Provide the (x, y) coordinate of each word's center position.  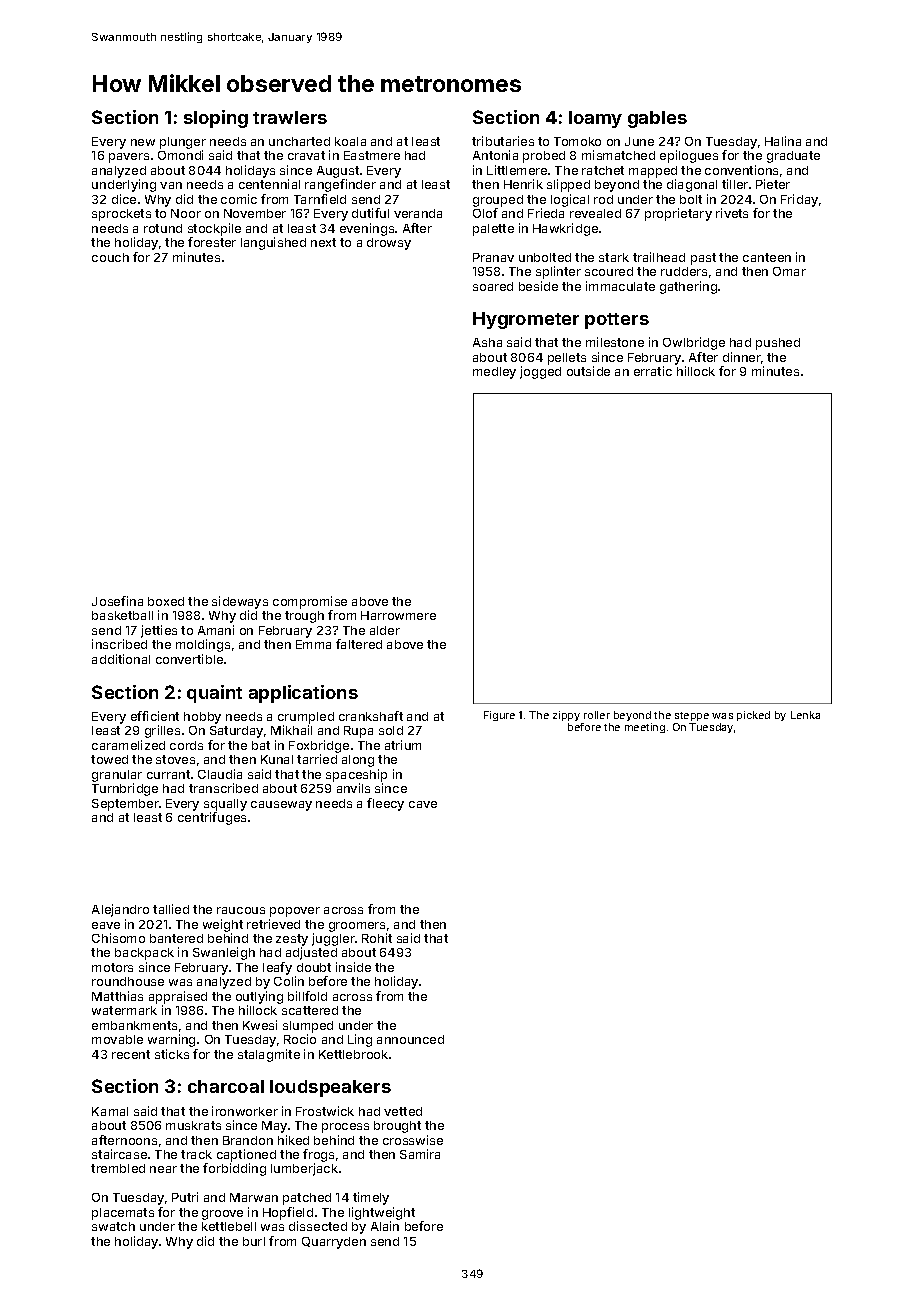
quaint (214, 694)
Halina (783, 141)
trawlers (290, 117)
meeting (645, 728)
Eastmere (372, 155)
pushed (778, 344)
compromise (310, 602)
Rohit (377, 938)
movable (117, 1039)
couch (110, 257)
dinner (742, 357)
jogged (540, 372)
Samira (420, 1154)
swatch (113, 1226)
